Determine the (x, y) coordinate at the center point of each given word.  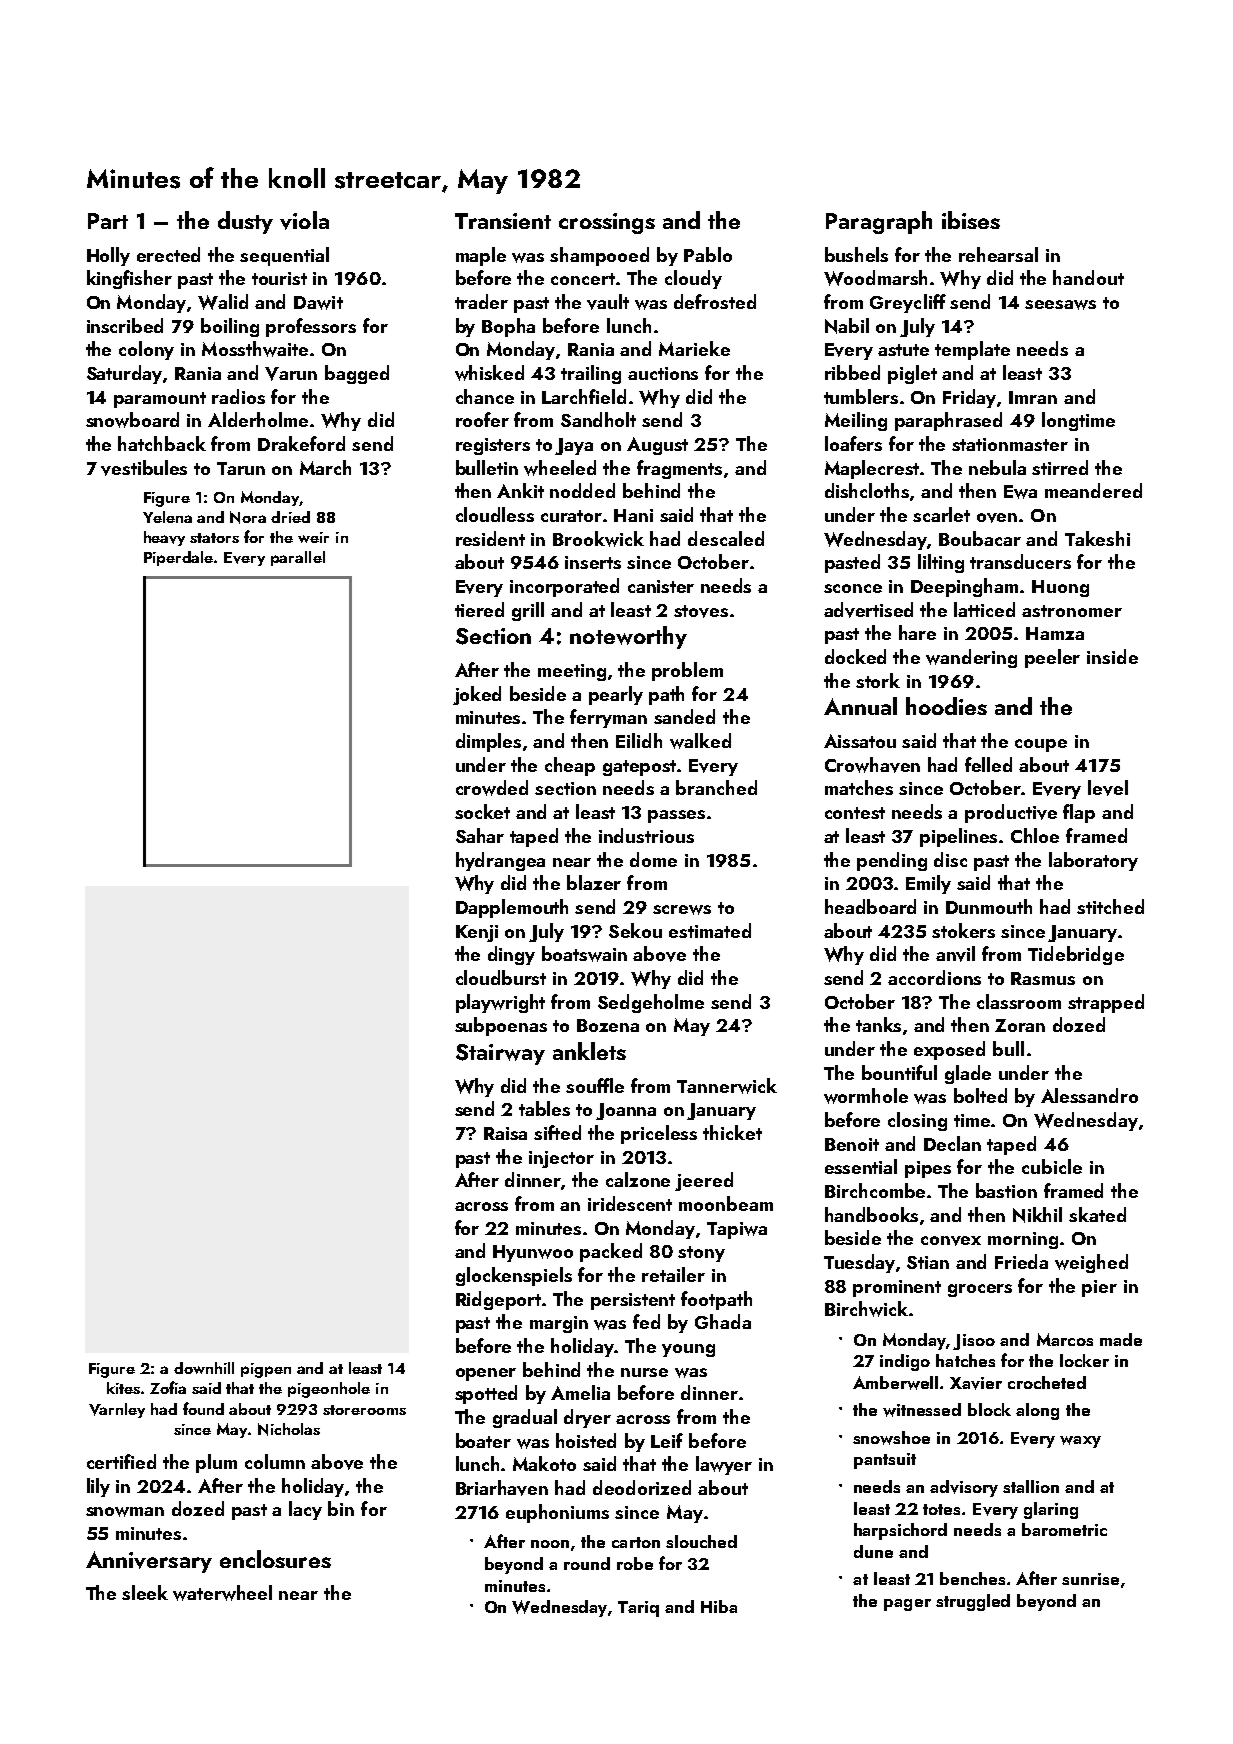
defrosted (715, 301)
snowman (125, 1512)
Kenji (477, 933)
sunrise (1090, 1579)
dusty (245, 222)
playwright (500, 1003)
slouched (701, 1541)
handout (1088, 277)
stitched (1110, 906)
